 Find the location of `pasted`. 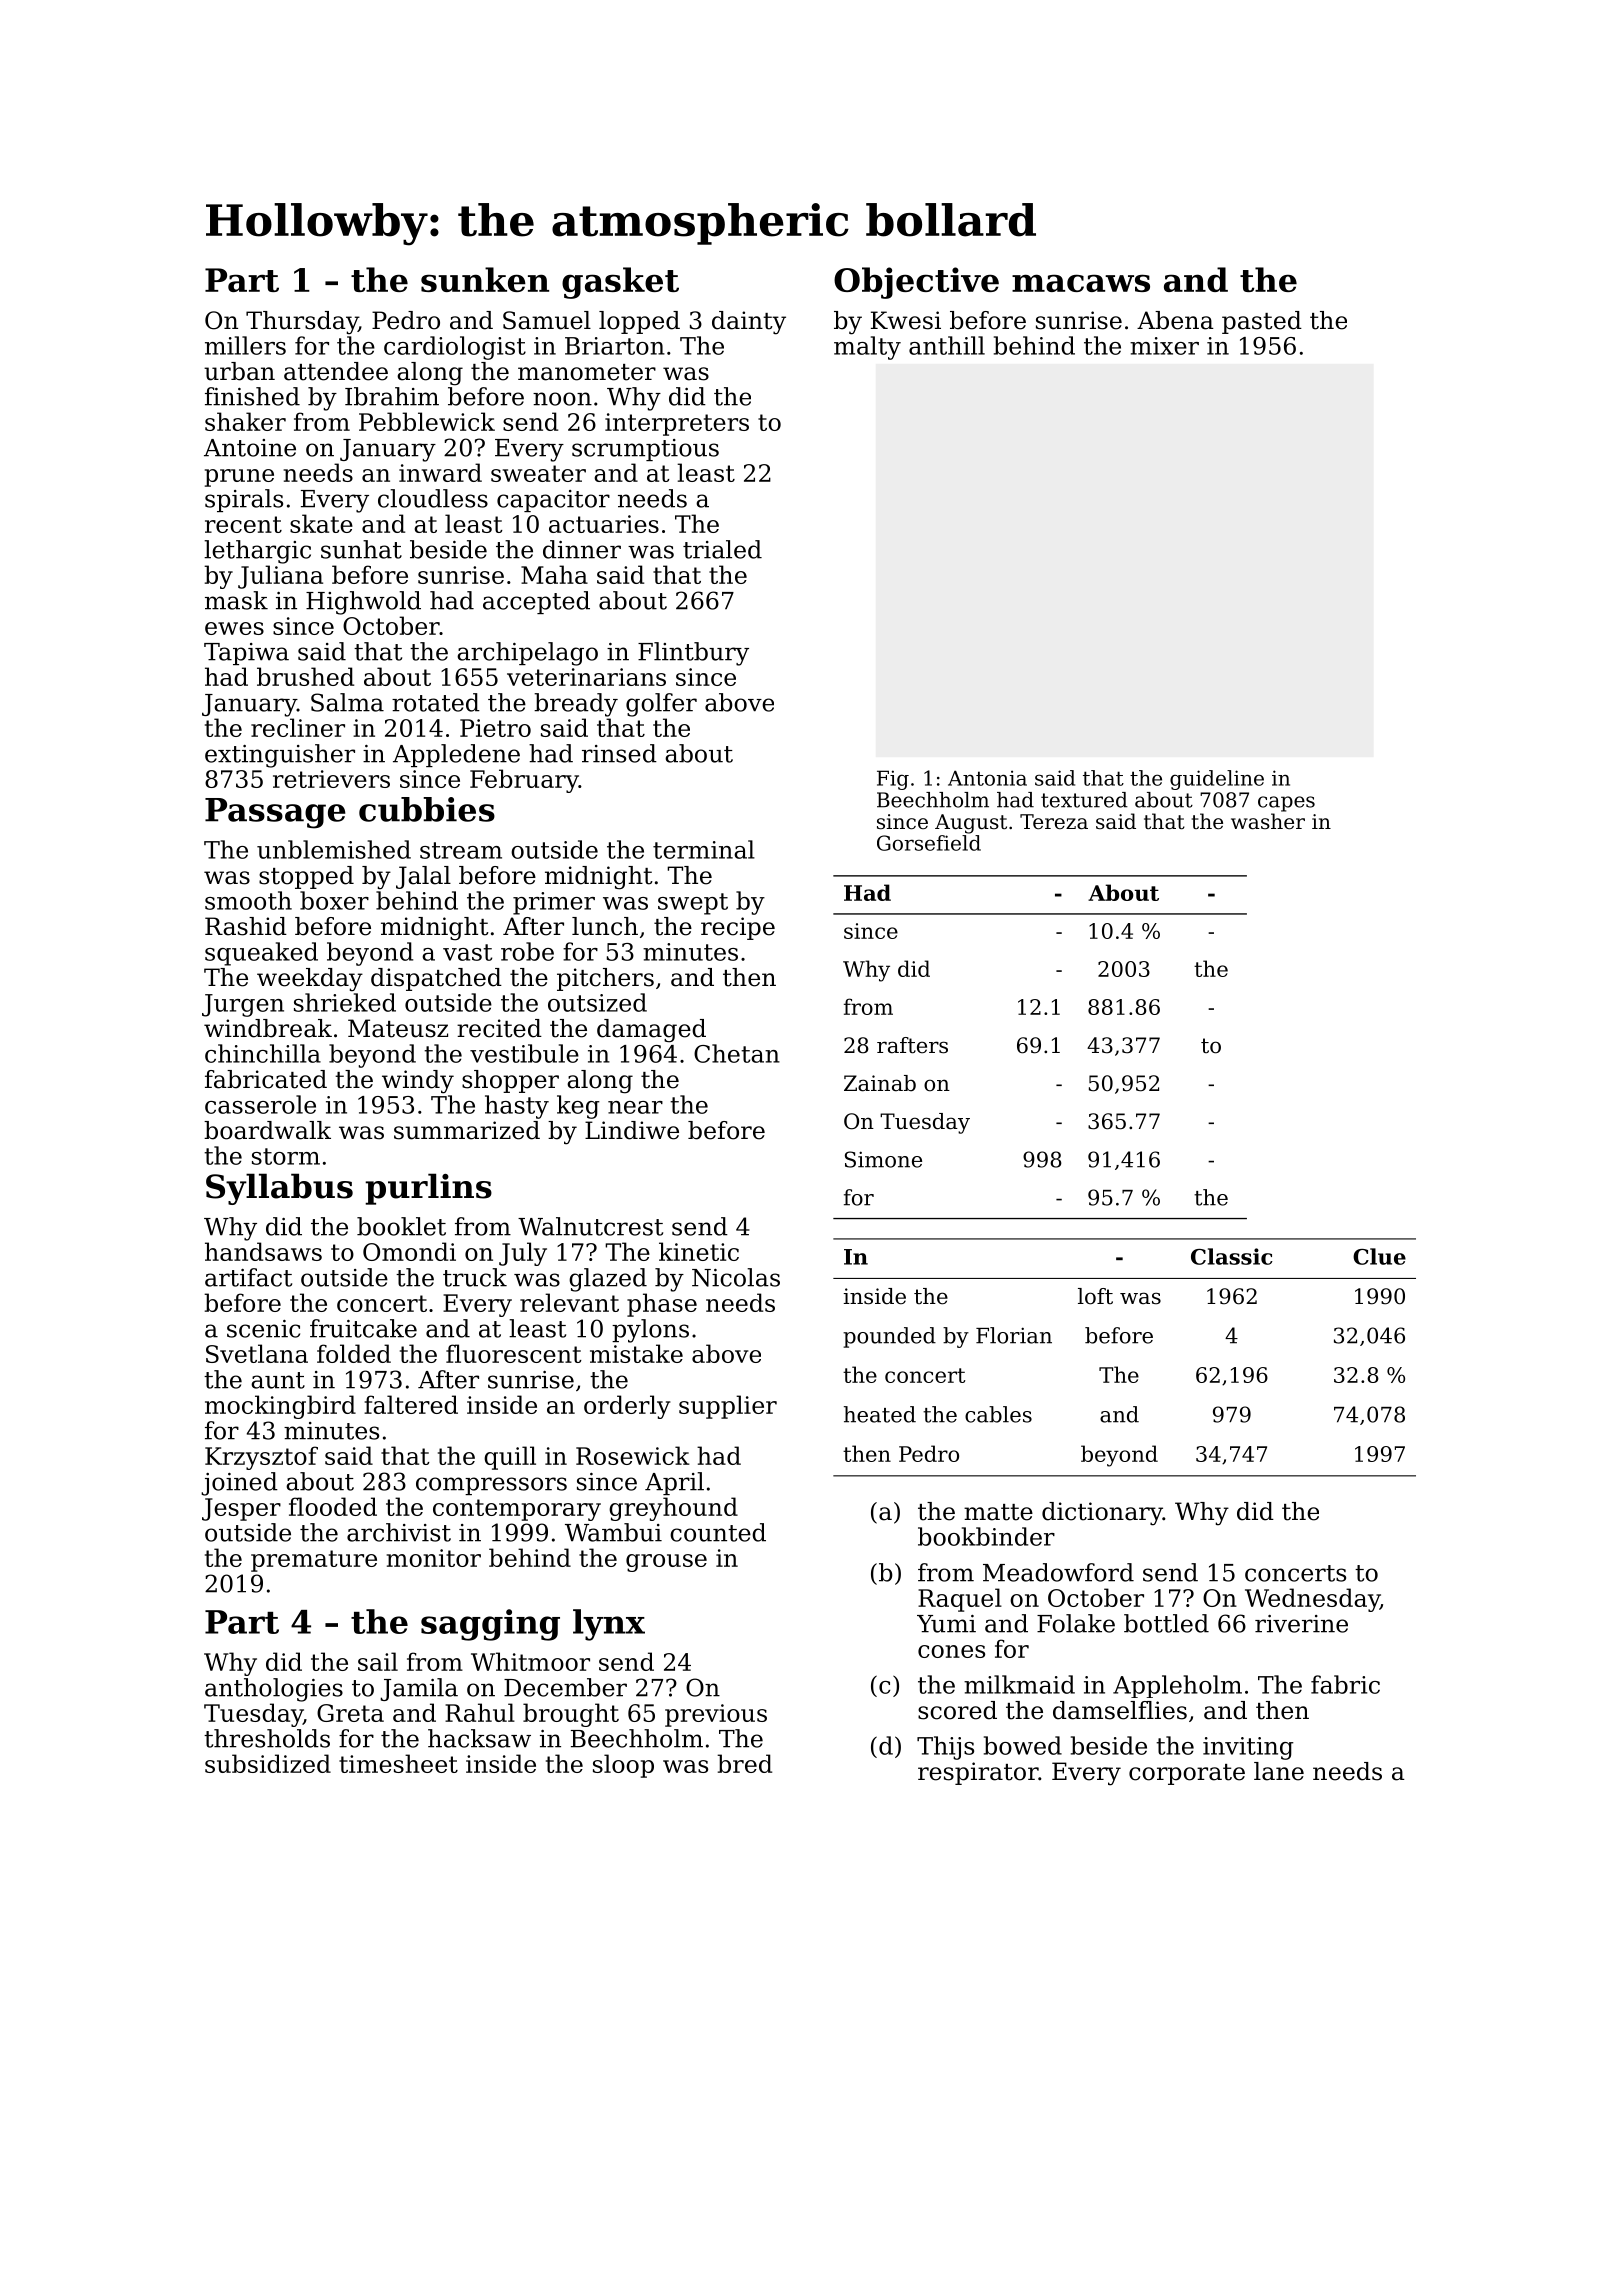

pasted is located at coordinates (1262, 322).
